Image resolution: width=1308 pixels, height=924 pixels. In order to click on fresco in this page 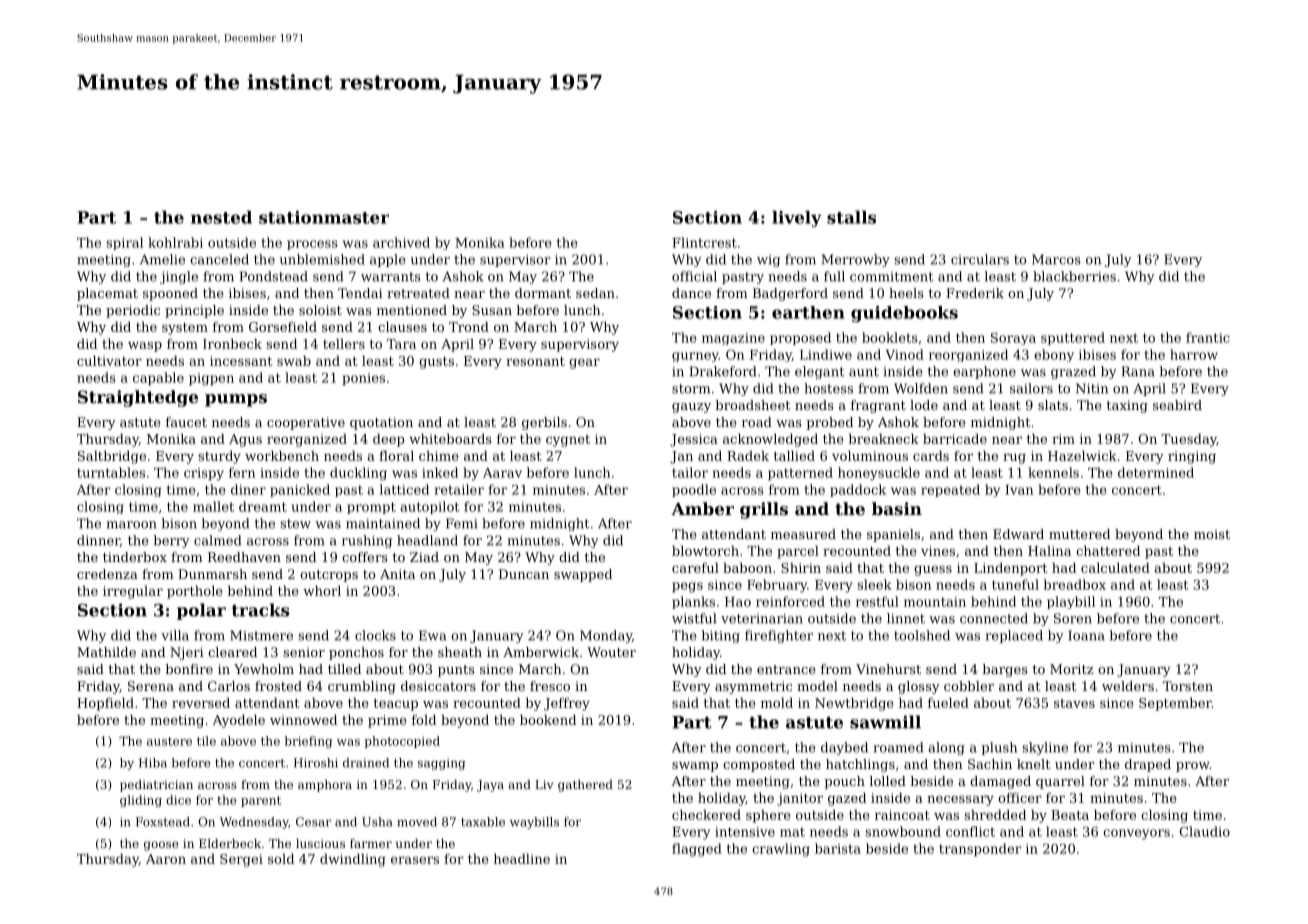, I will do `click(550, 686)`.
